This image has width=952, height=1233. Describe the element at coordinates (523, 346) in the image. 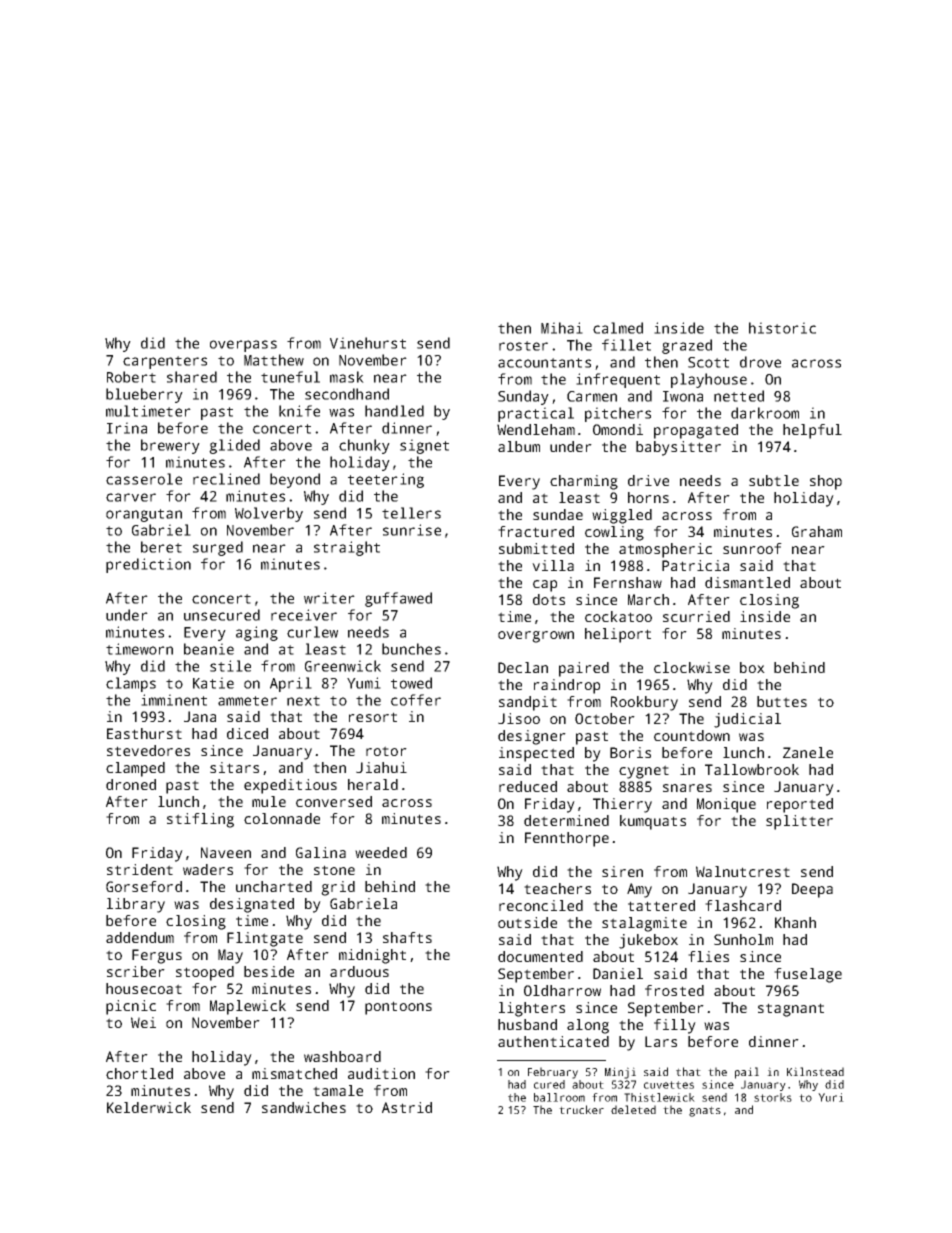

I see `roster` at that location.
